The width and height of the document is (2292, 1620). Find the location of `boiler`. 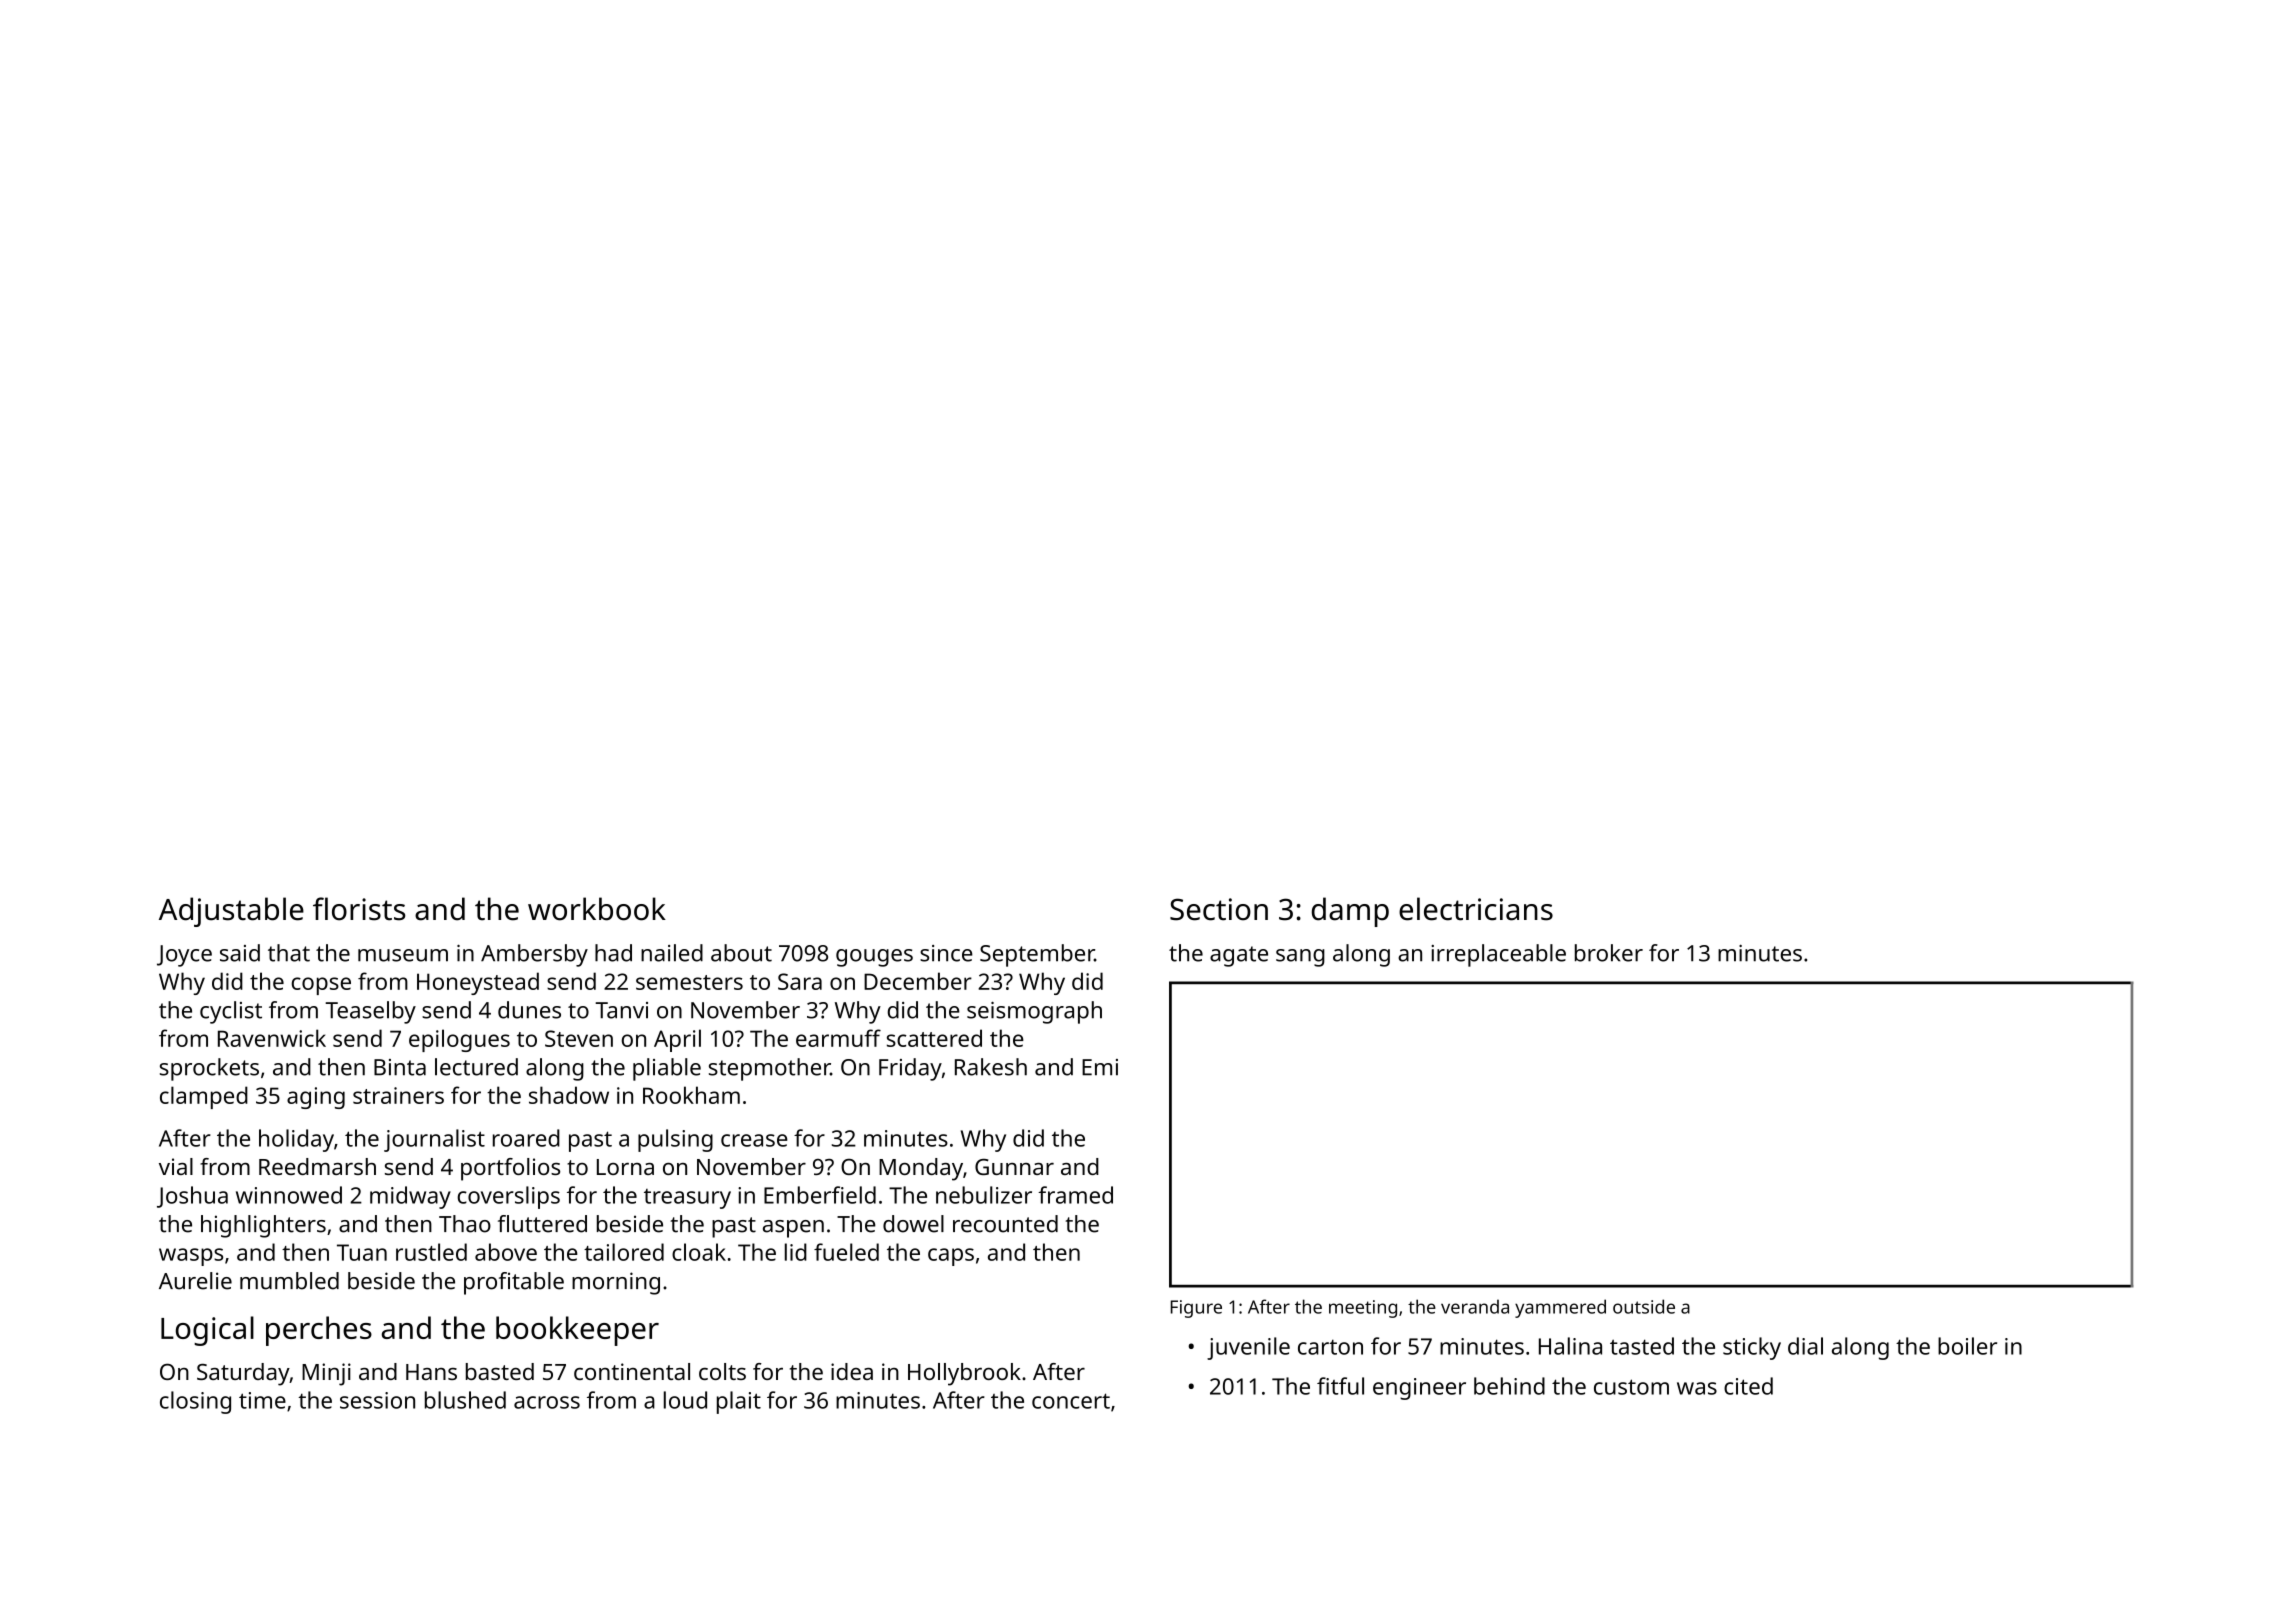

boiler is located at coordinates (1967, 1346).
